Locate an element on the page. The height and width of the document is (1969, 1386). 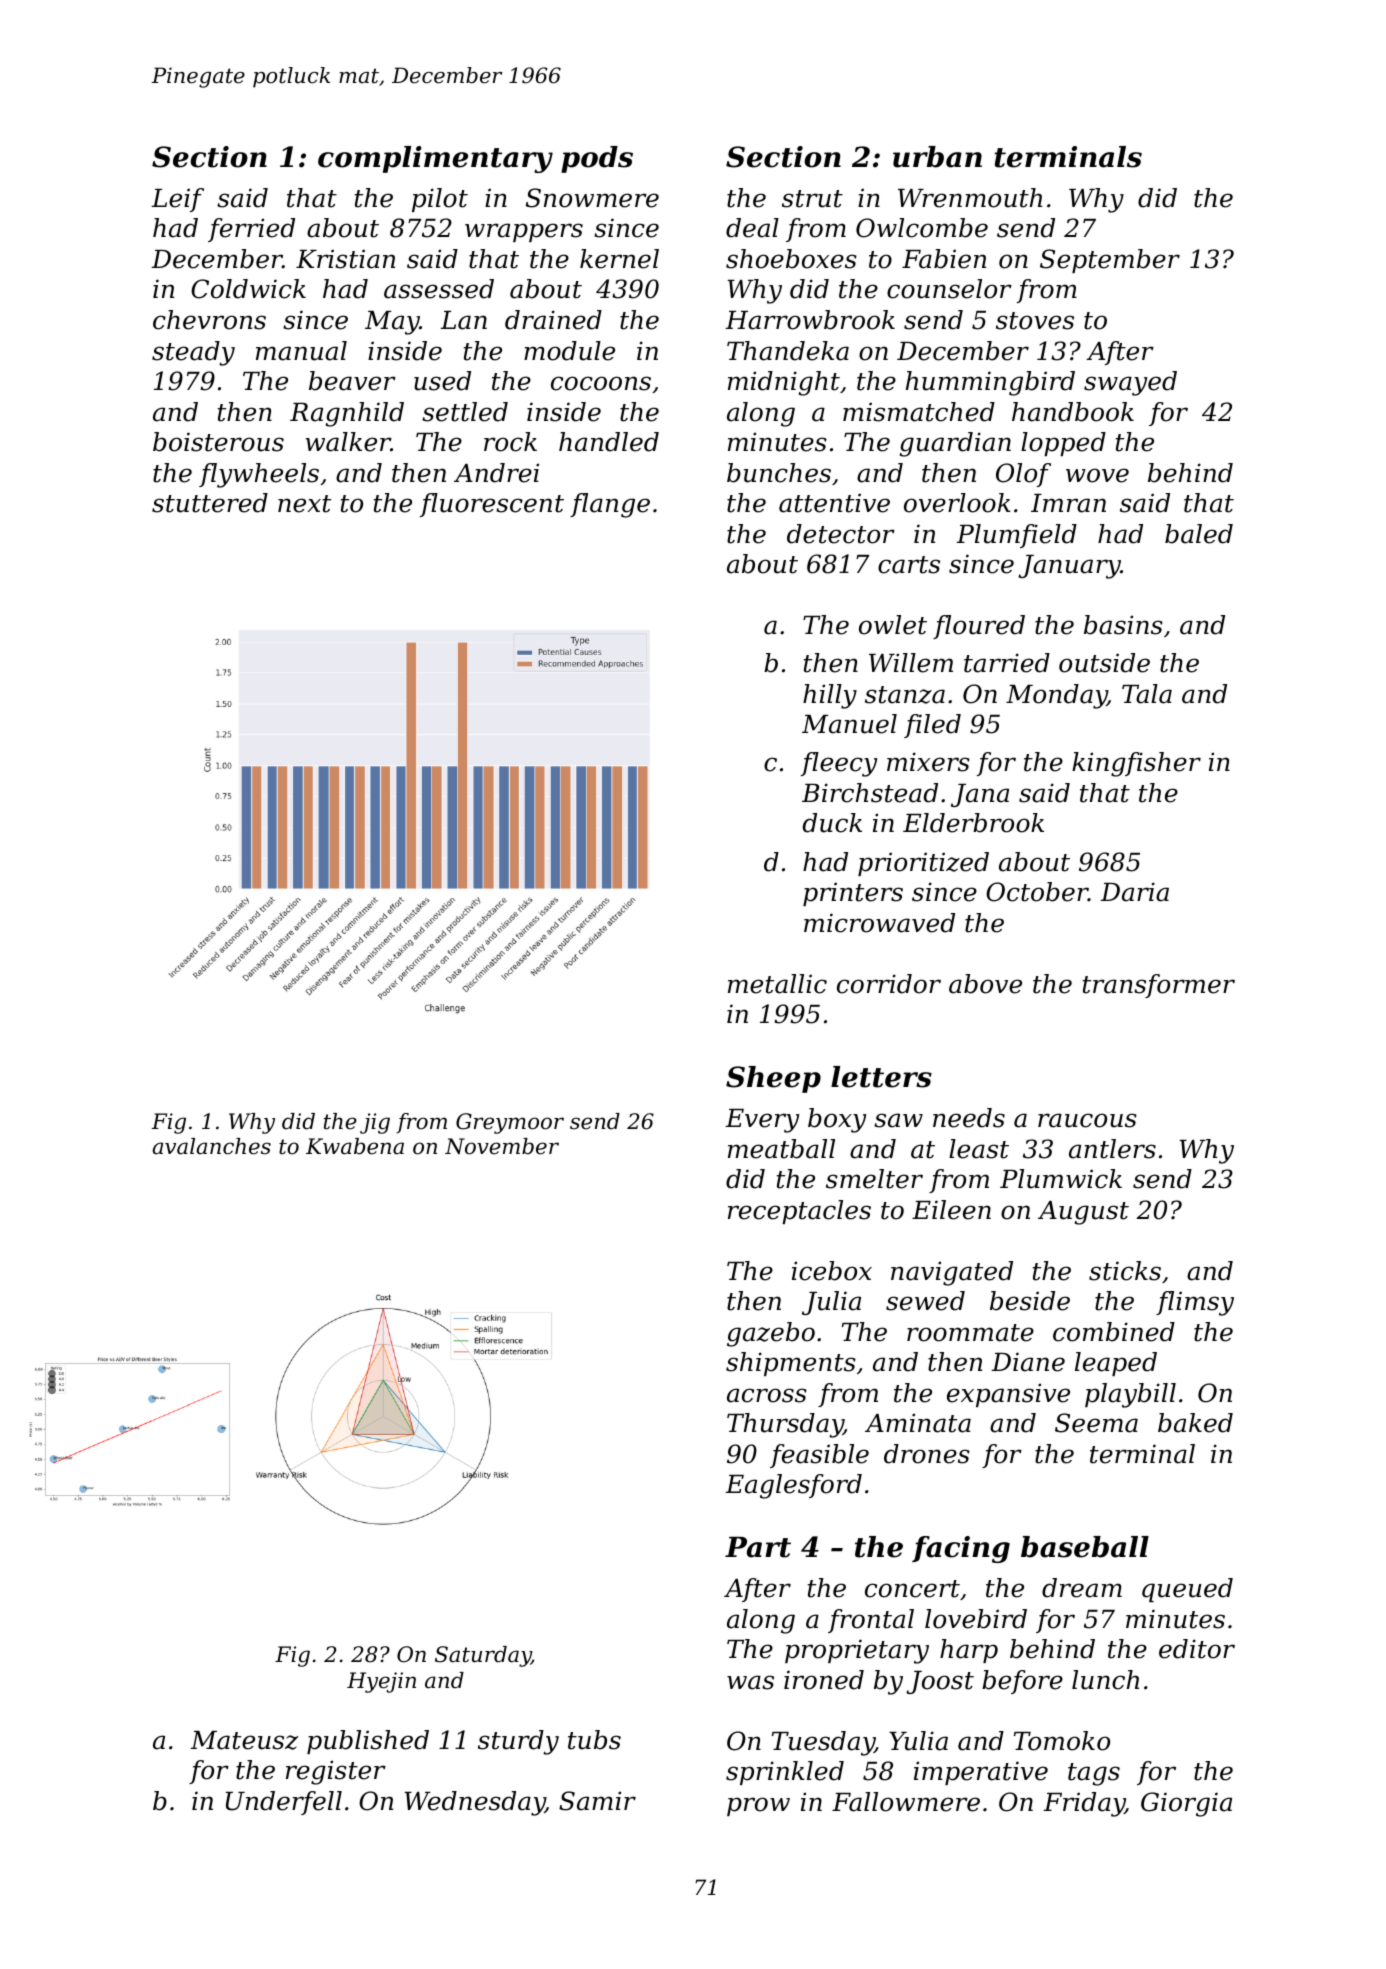
duck is located at coordinates (832, 823).
